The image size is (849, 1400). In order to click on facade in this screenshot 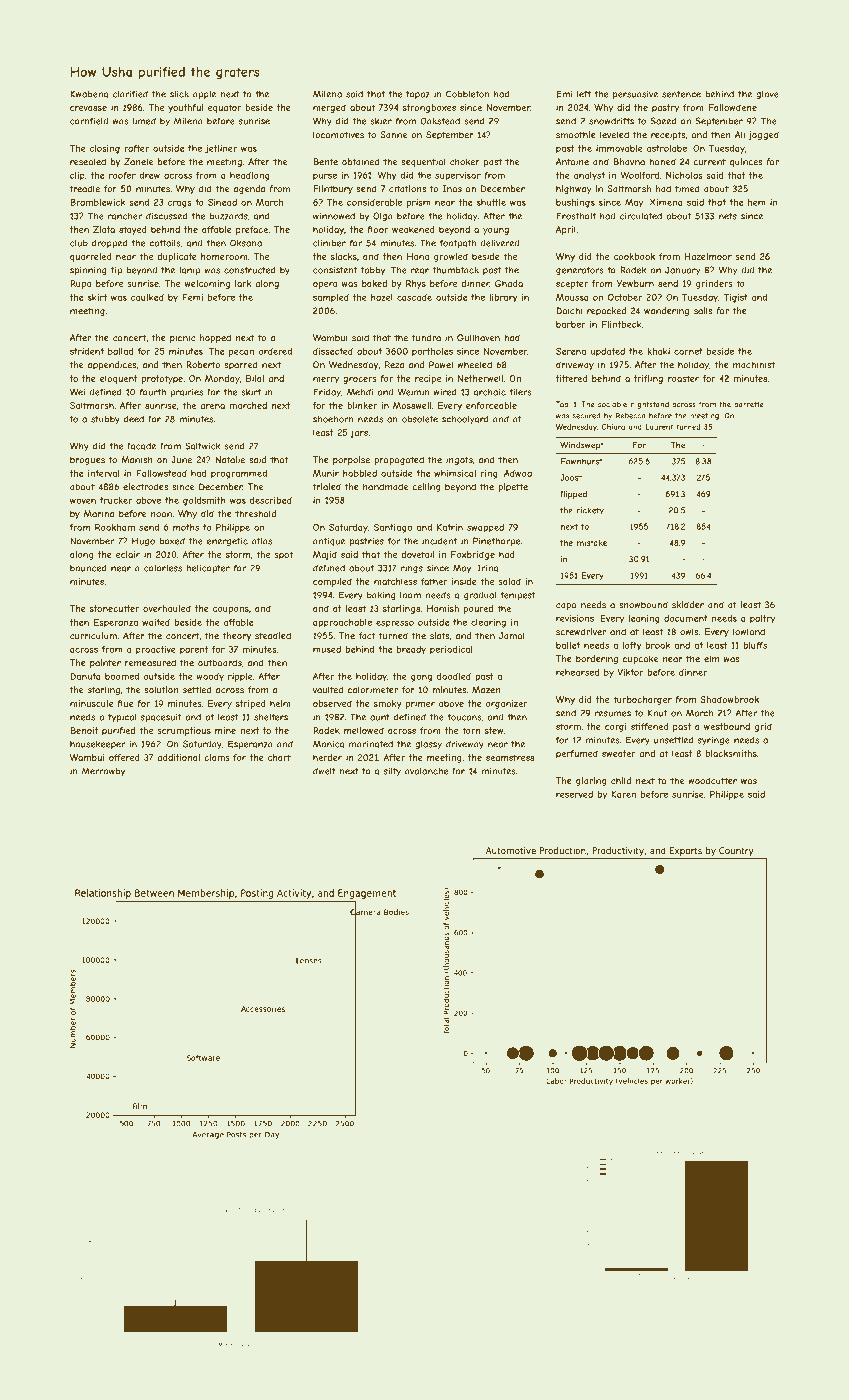, I will do `click(141, 446)`.
